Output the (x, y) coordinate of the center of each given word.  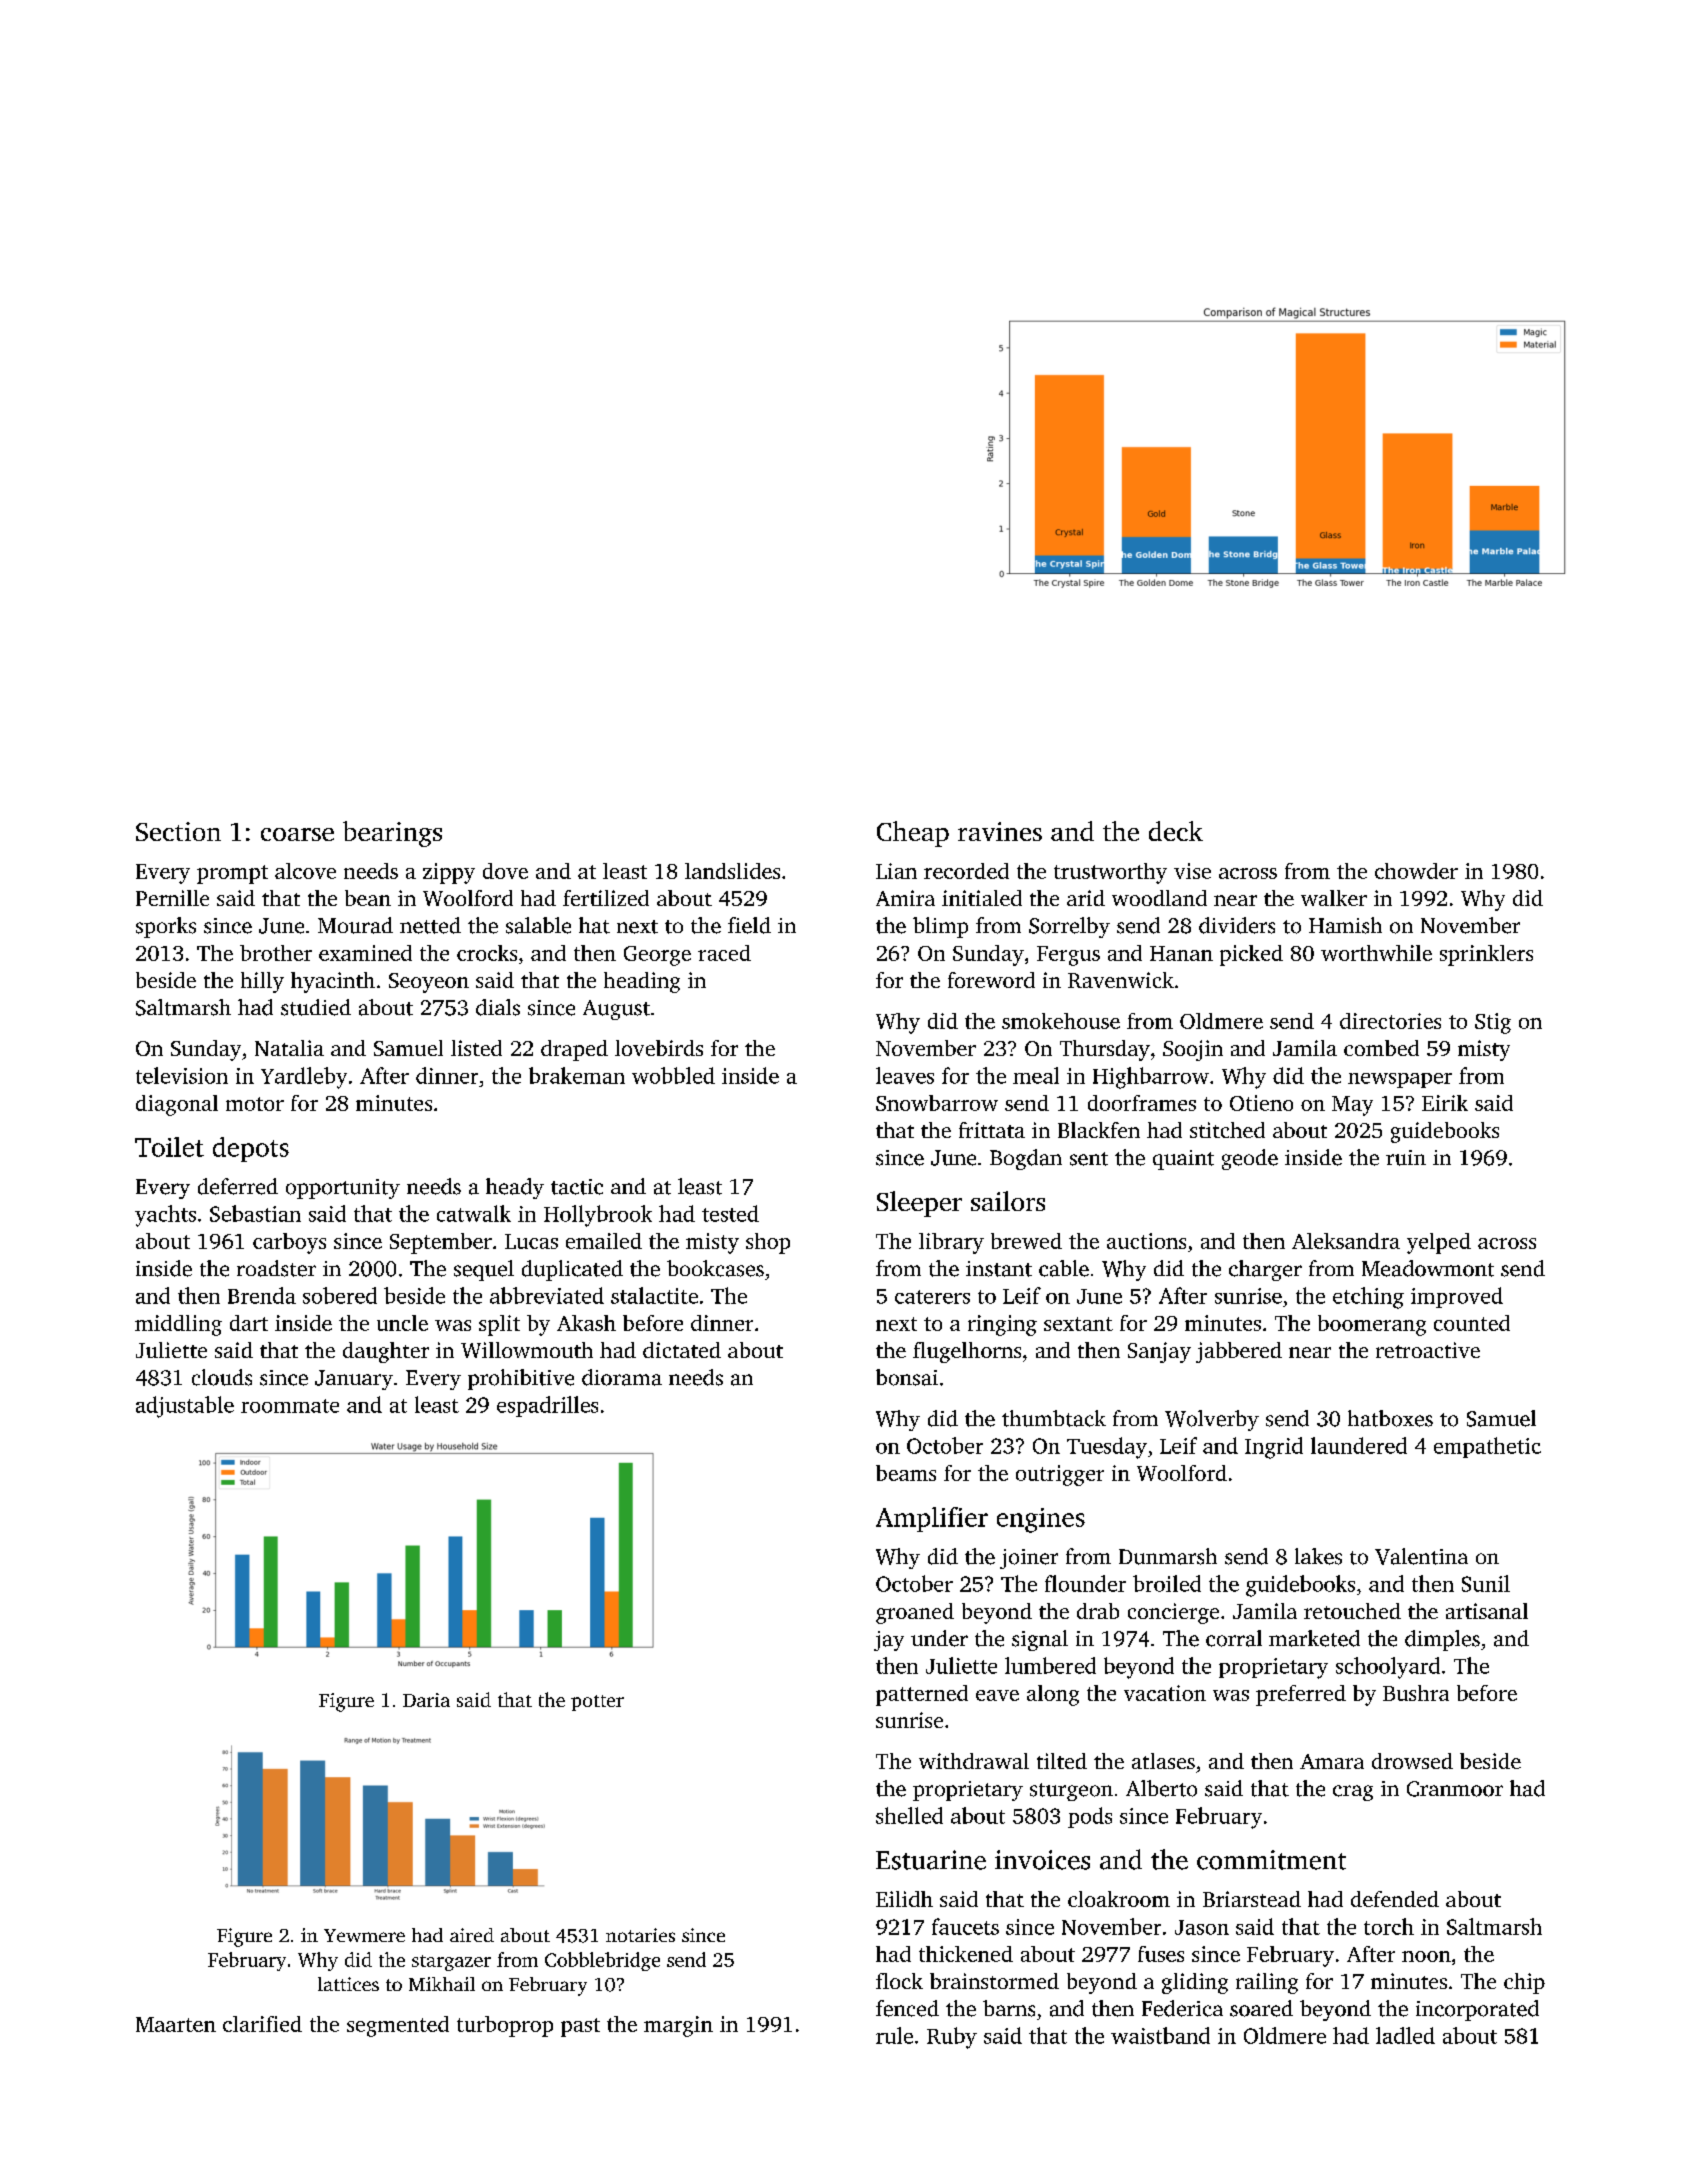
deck (1176, 831)
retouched (1352, 1611)
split (499, 1325)
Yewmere (364, 1935)
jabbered (1239, 1352)
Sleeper (919, 1204)
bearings (392, 834)
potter (597, 1703)
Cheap (913, 834)
